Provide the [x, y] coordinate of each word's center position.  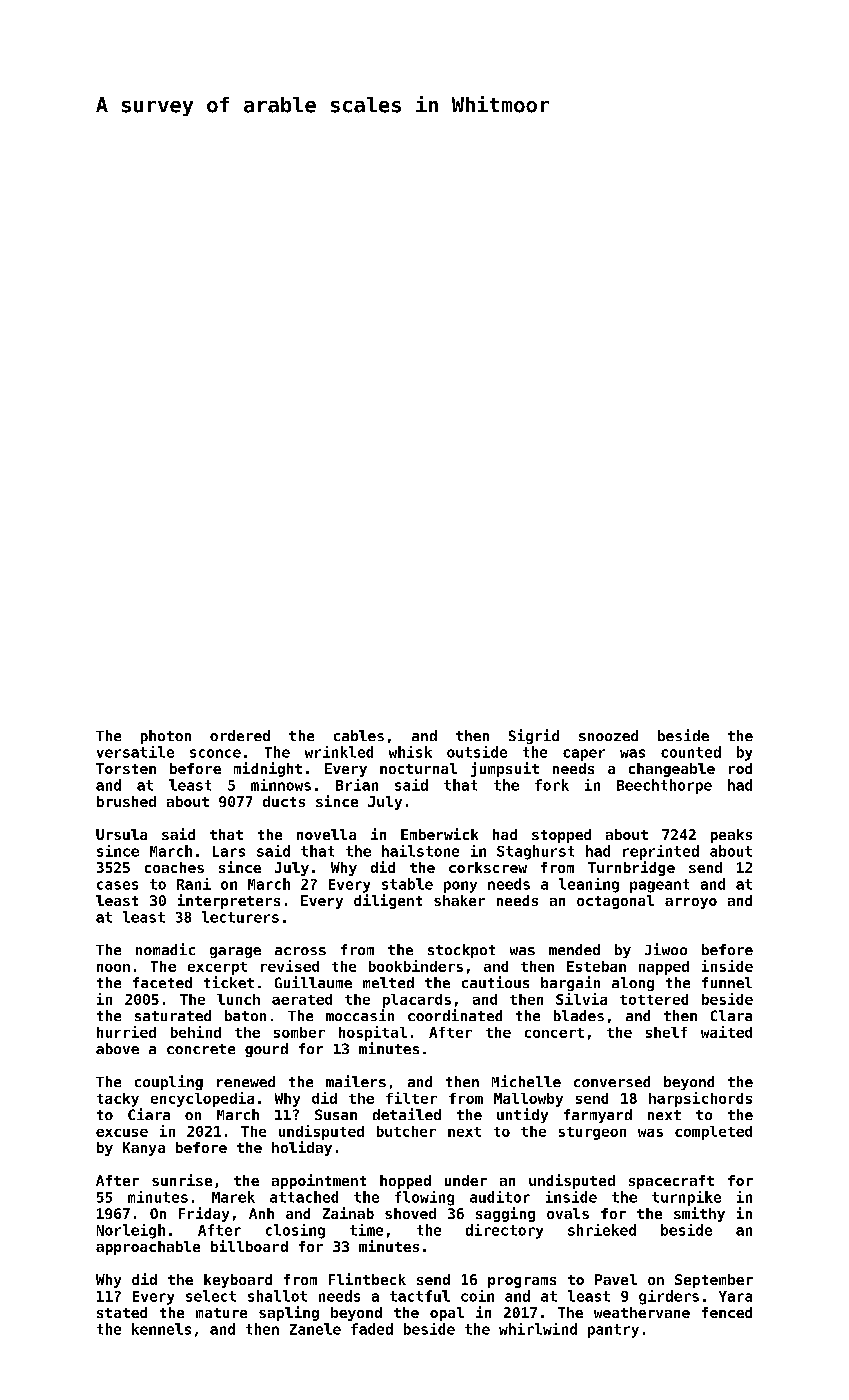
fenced [727, 1312]
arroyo [691, 903]
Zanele [315, 1329]
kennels [161, 1329]
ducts [284, 801]
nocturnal [418, 768]
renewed [246, 1081]
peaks [731, 836]
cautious [495, 982]
